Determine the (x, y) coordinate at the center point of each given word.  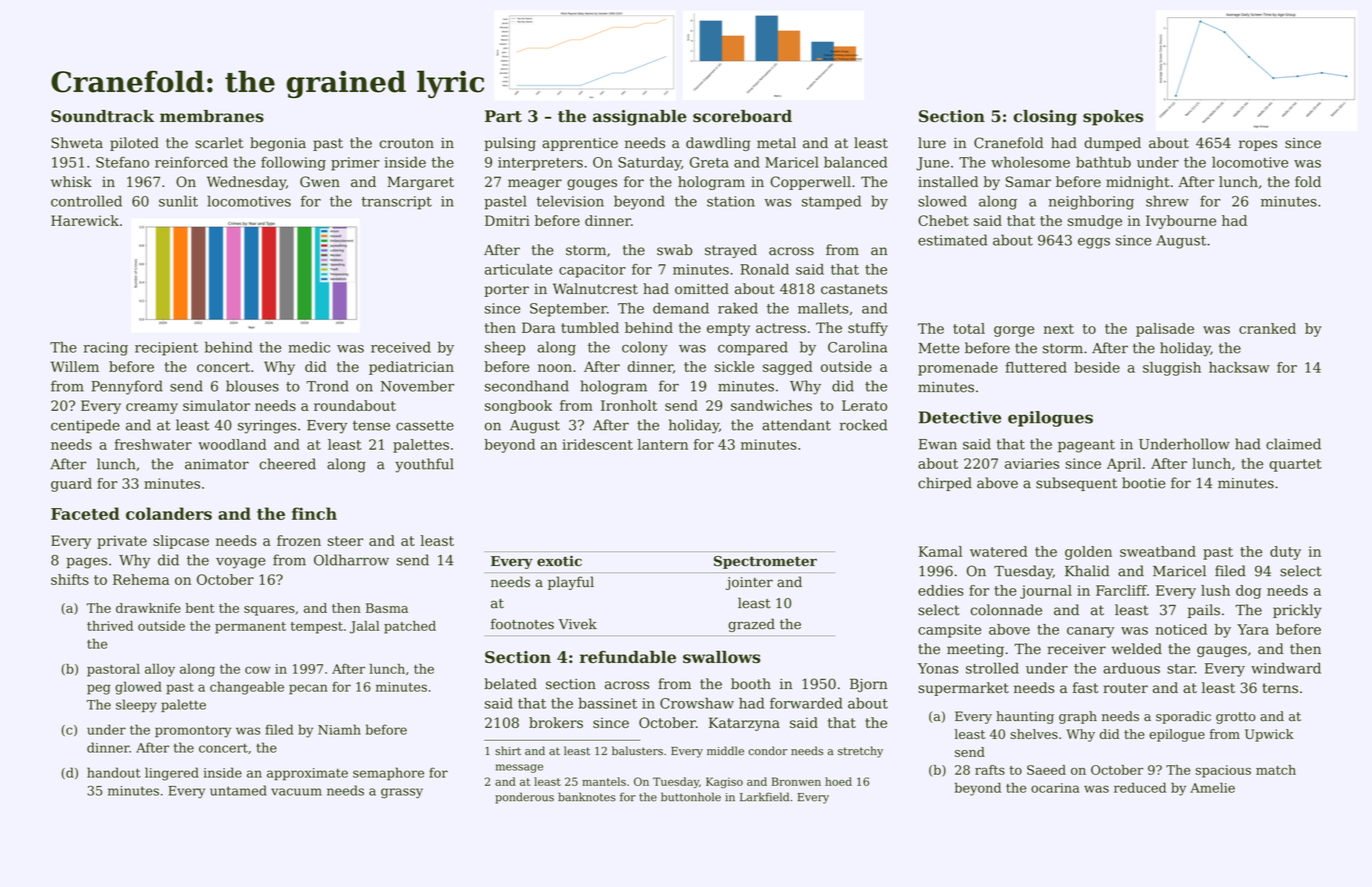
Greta (709, 162)
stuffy (868, 329)
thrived (110, 626)
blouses (252, 386)
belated (510, 684)
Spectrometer (765, 562)
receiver (1076, 649)
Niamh (339, 729)
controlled (86, 201)
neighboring (1091, 202)
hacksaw (1239, 367)
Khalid (1087, 571)
